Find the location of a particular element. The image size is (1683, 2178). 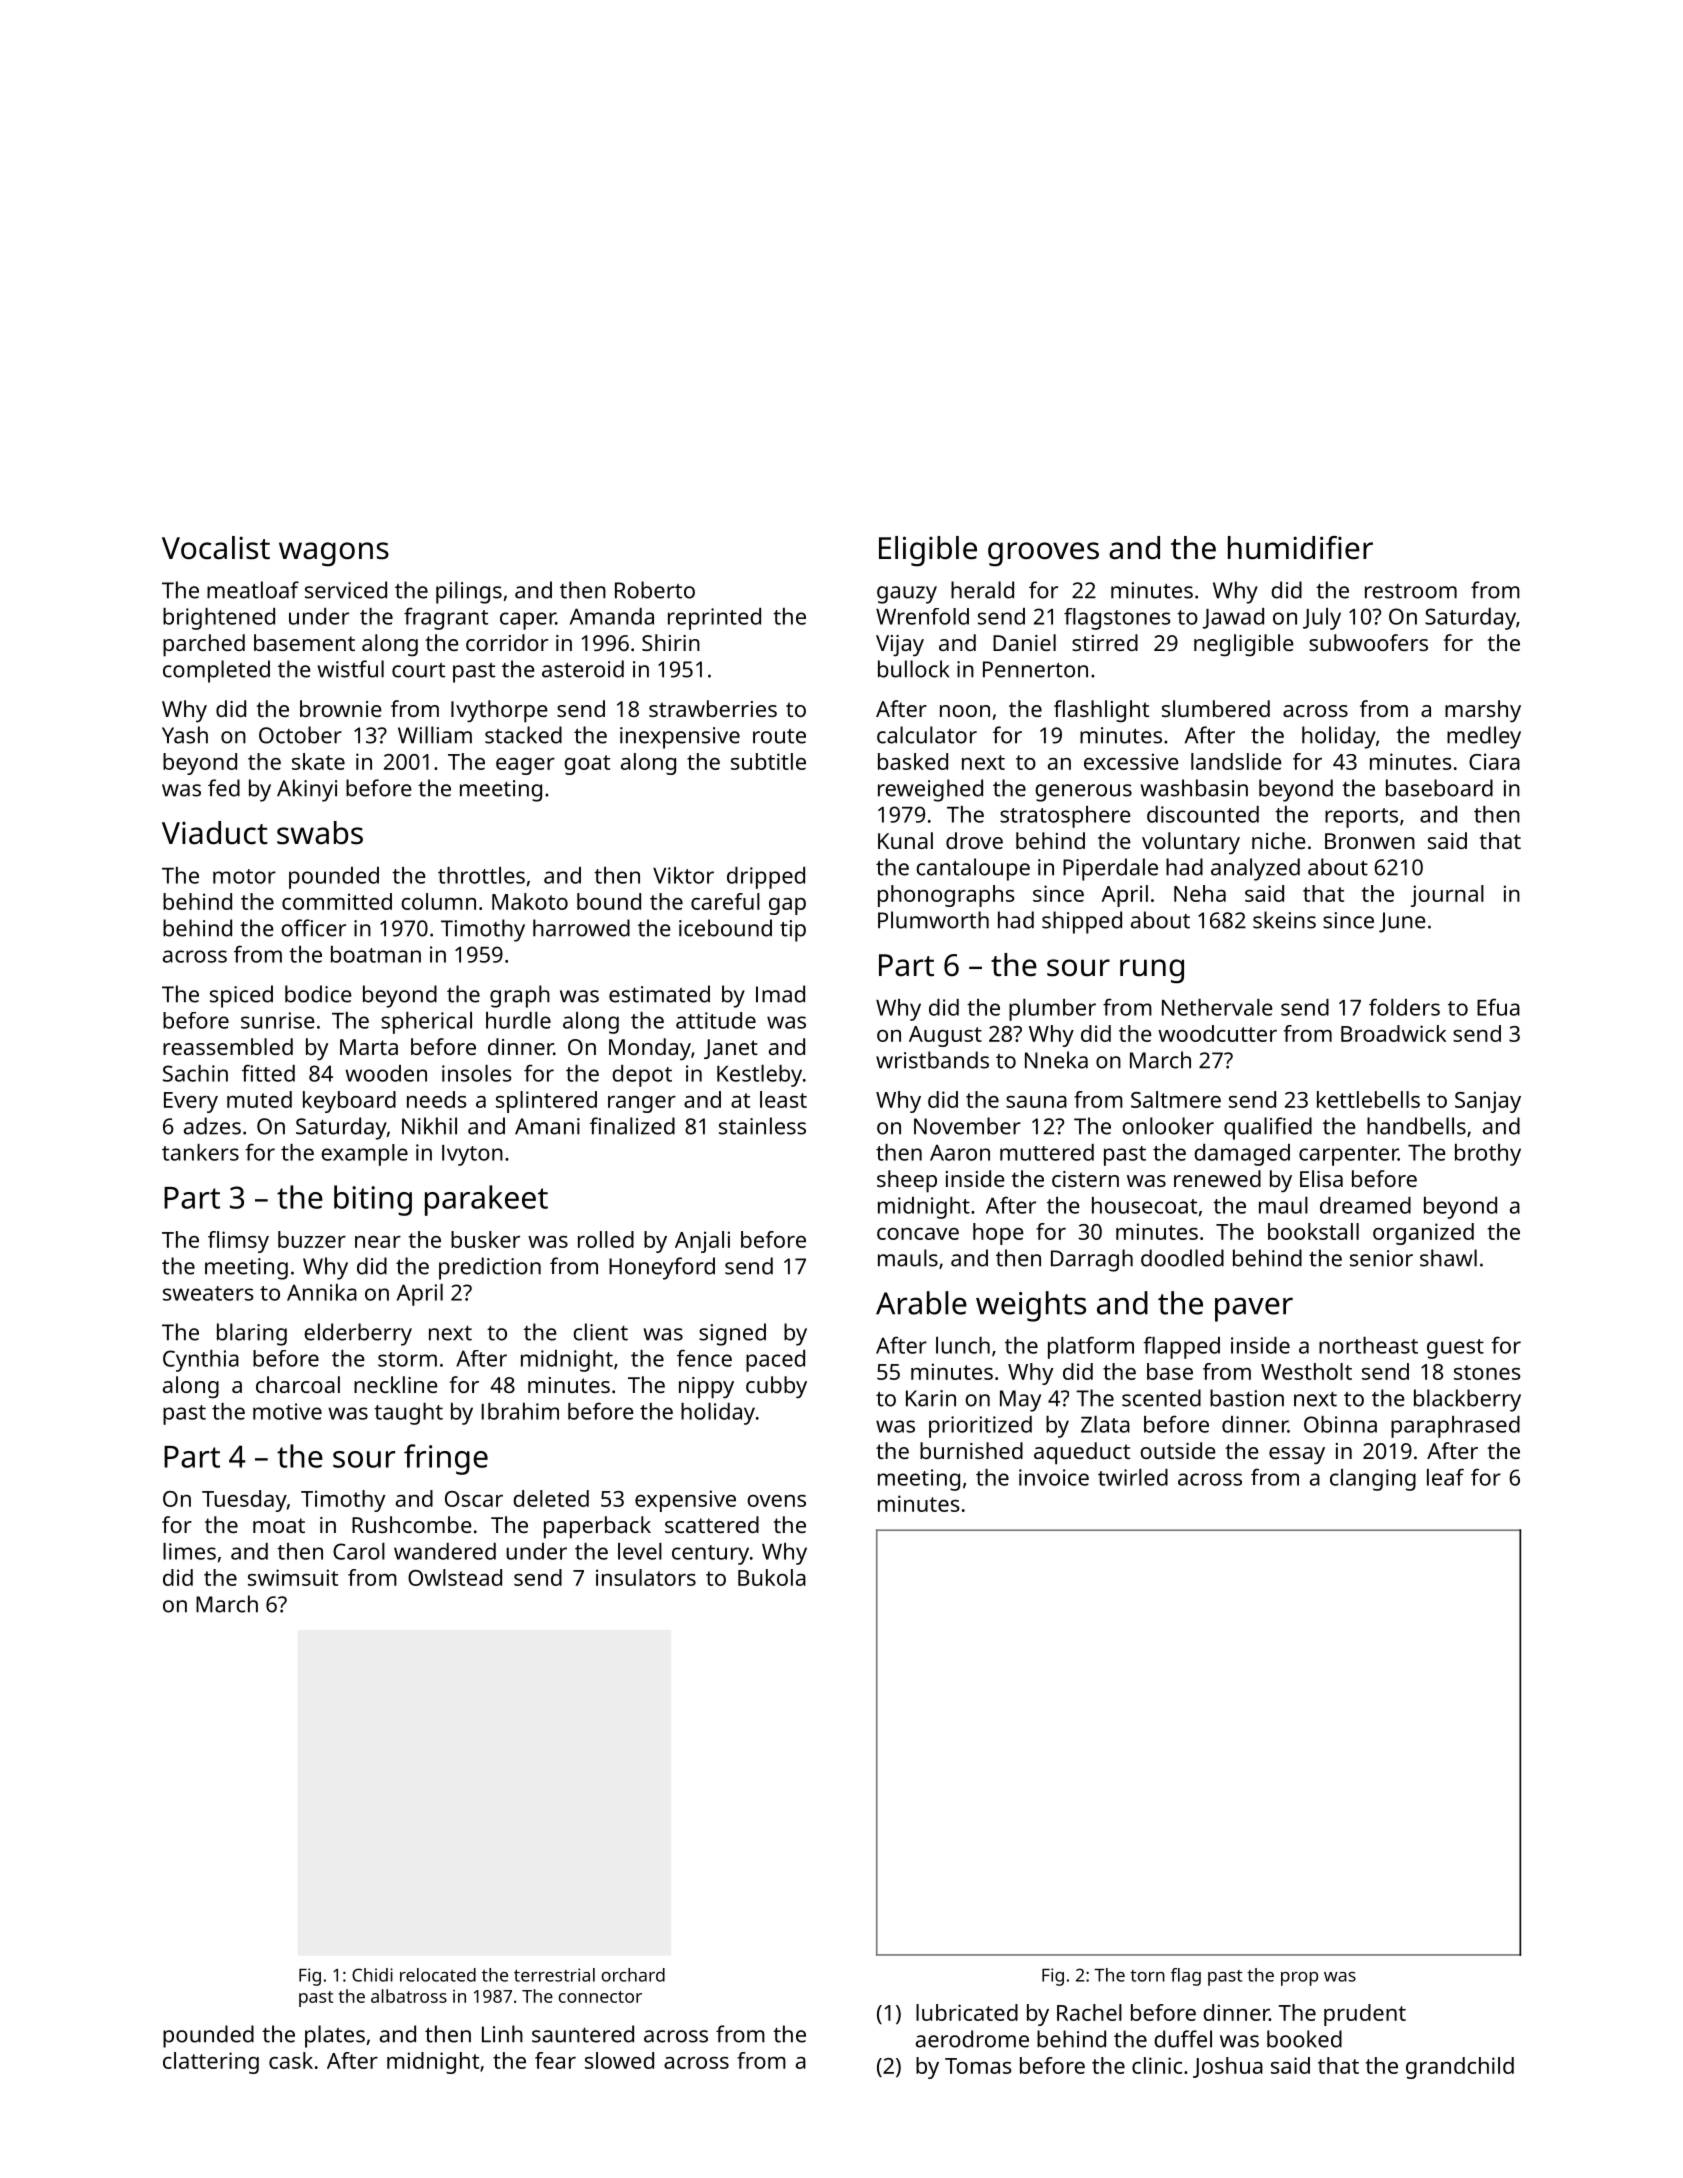

handbells is located at coordinates (1416, 1126).
